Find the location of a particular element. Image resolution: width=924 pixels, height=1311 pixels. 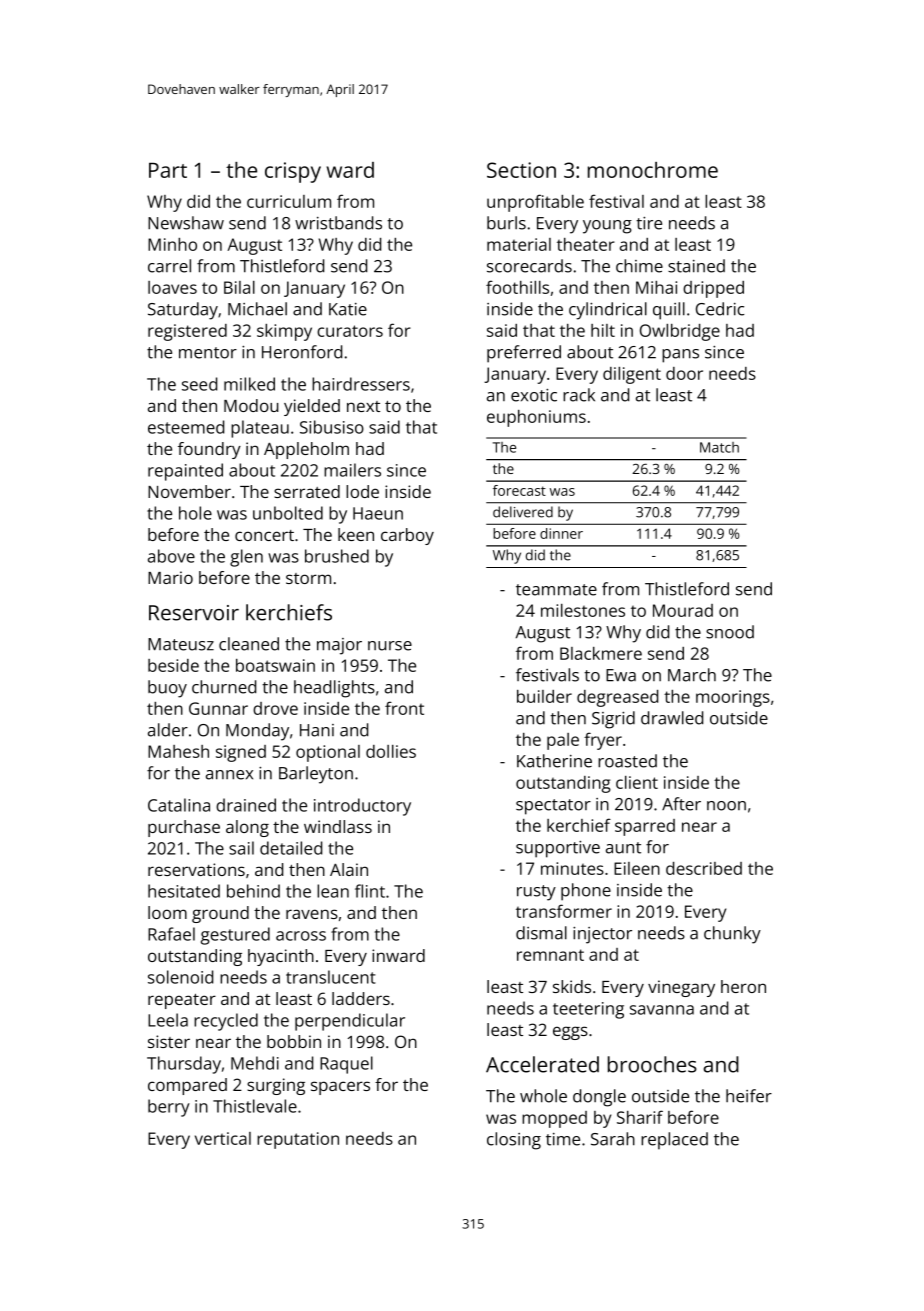

solenoid is located at coordinates (180, 977).
